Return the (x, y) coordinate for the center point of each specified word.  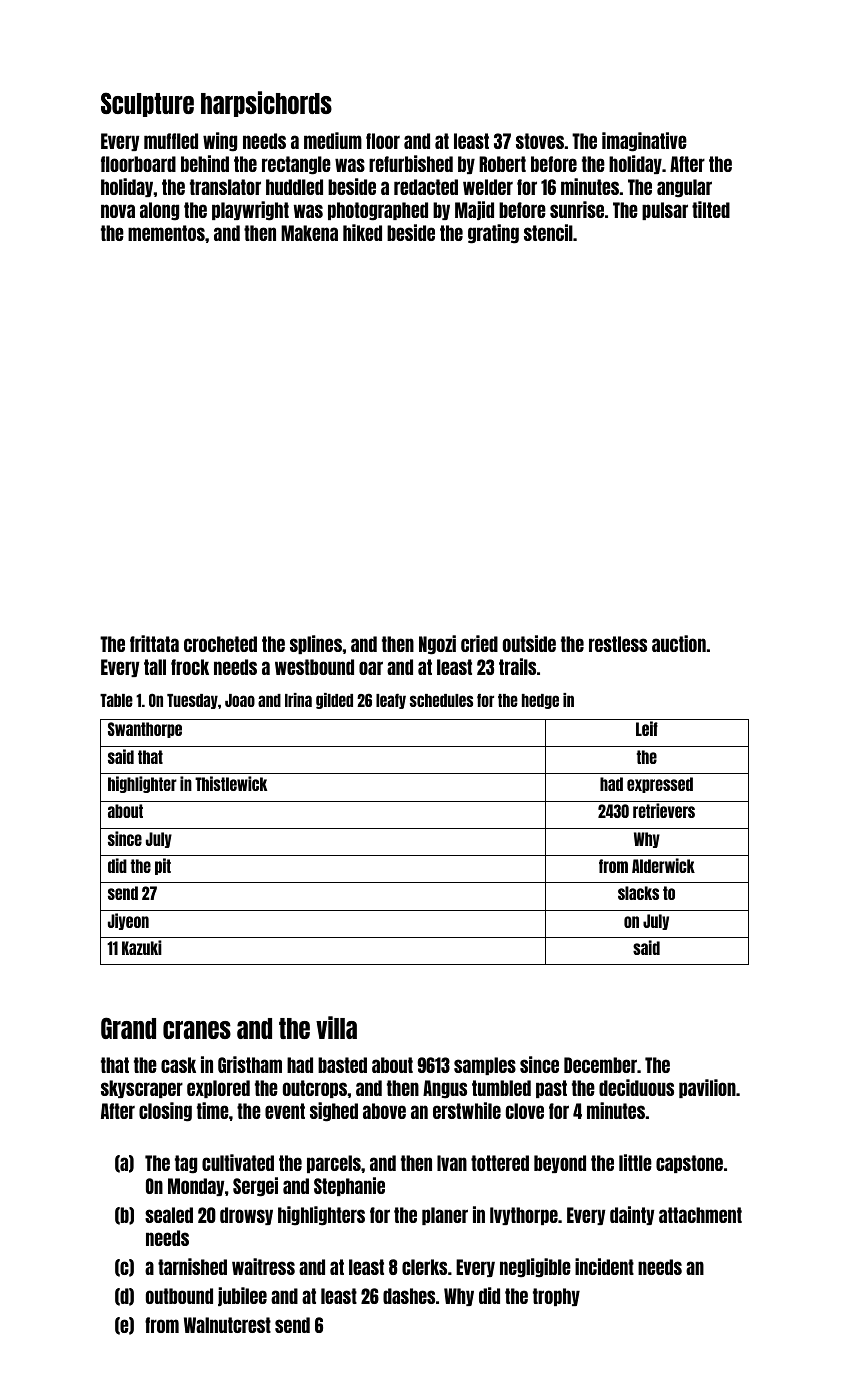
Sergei (255, 1187)
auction (679, 643)
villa (336, 1027)
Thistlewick (231, 783)
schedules (441, 700)
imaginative (644, 142)
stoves (540, 141)
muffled (171, 141)
